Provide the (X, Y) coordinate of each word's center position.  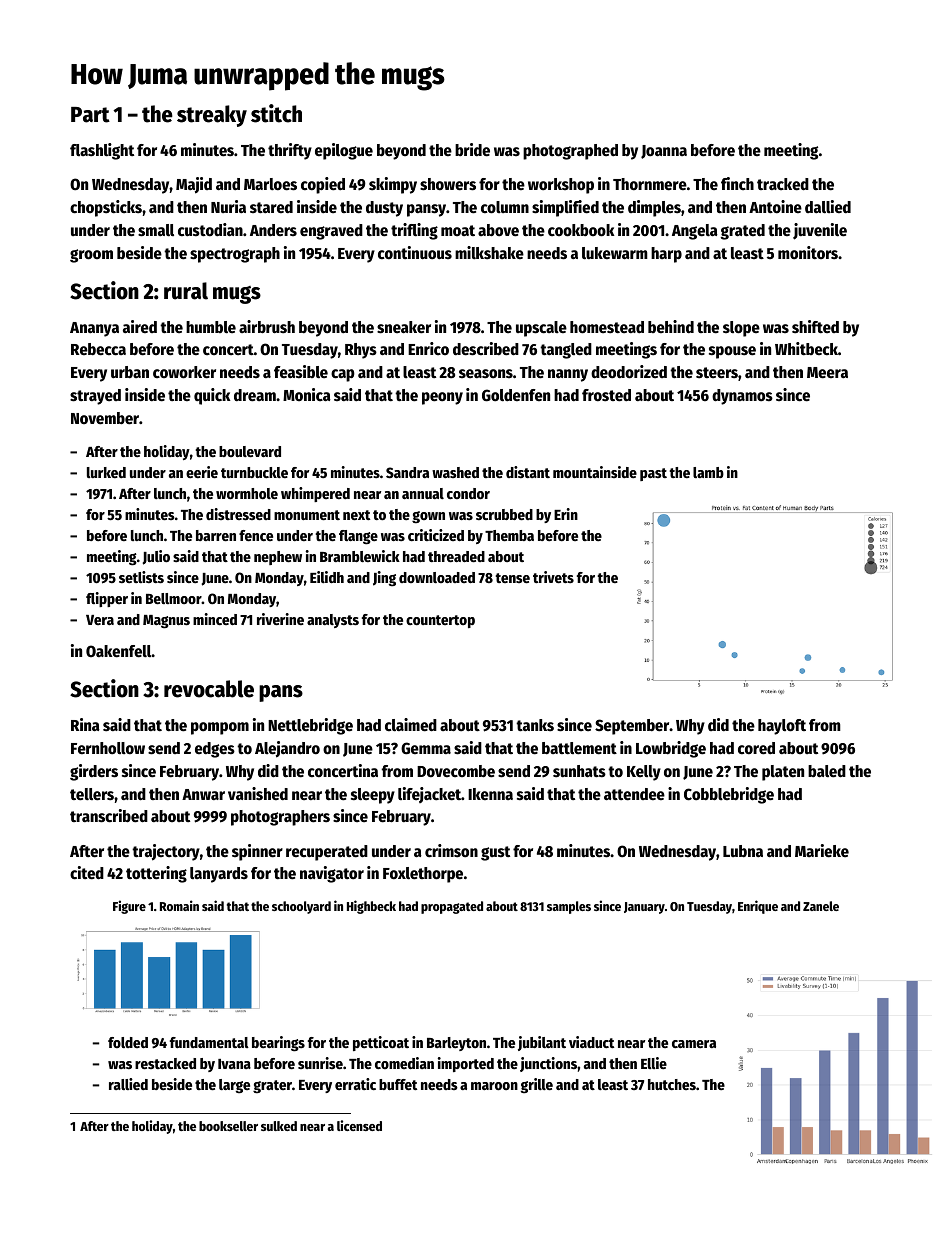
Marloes (270, 184)
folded (128, 1042)
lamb (708, 472)
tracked (783, 184)
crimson (451, 851)
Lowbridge (671, 749)
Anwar (203, 794)
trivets (553, 577)
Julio (156, 557)
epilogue (344, 151)
